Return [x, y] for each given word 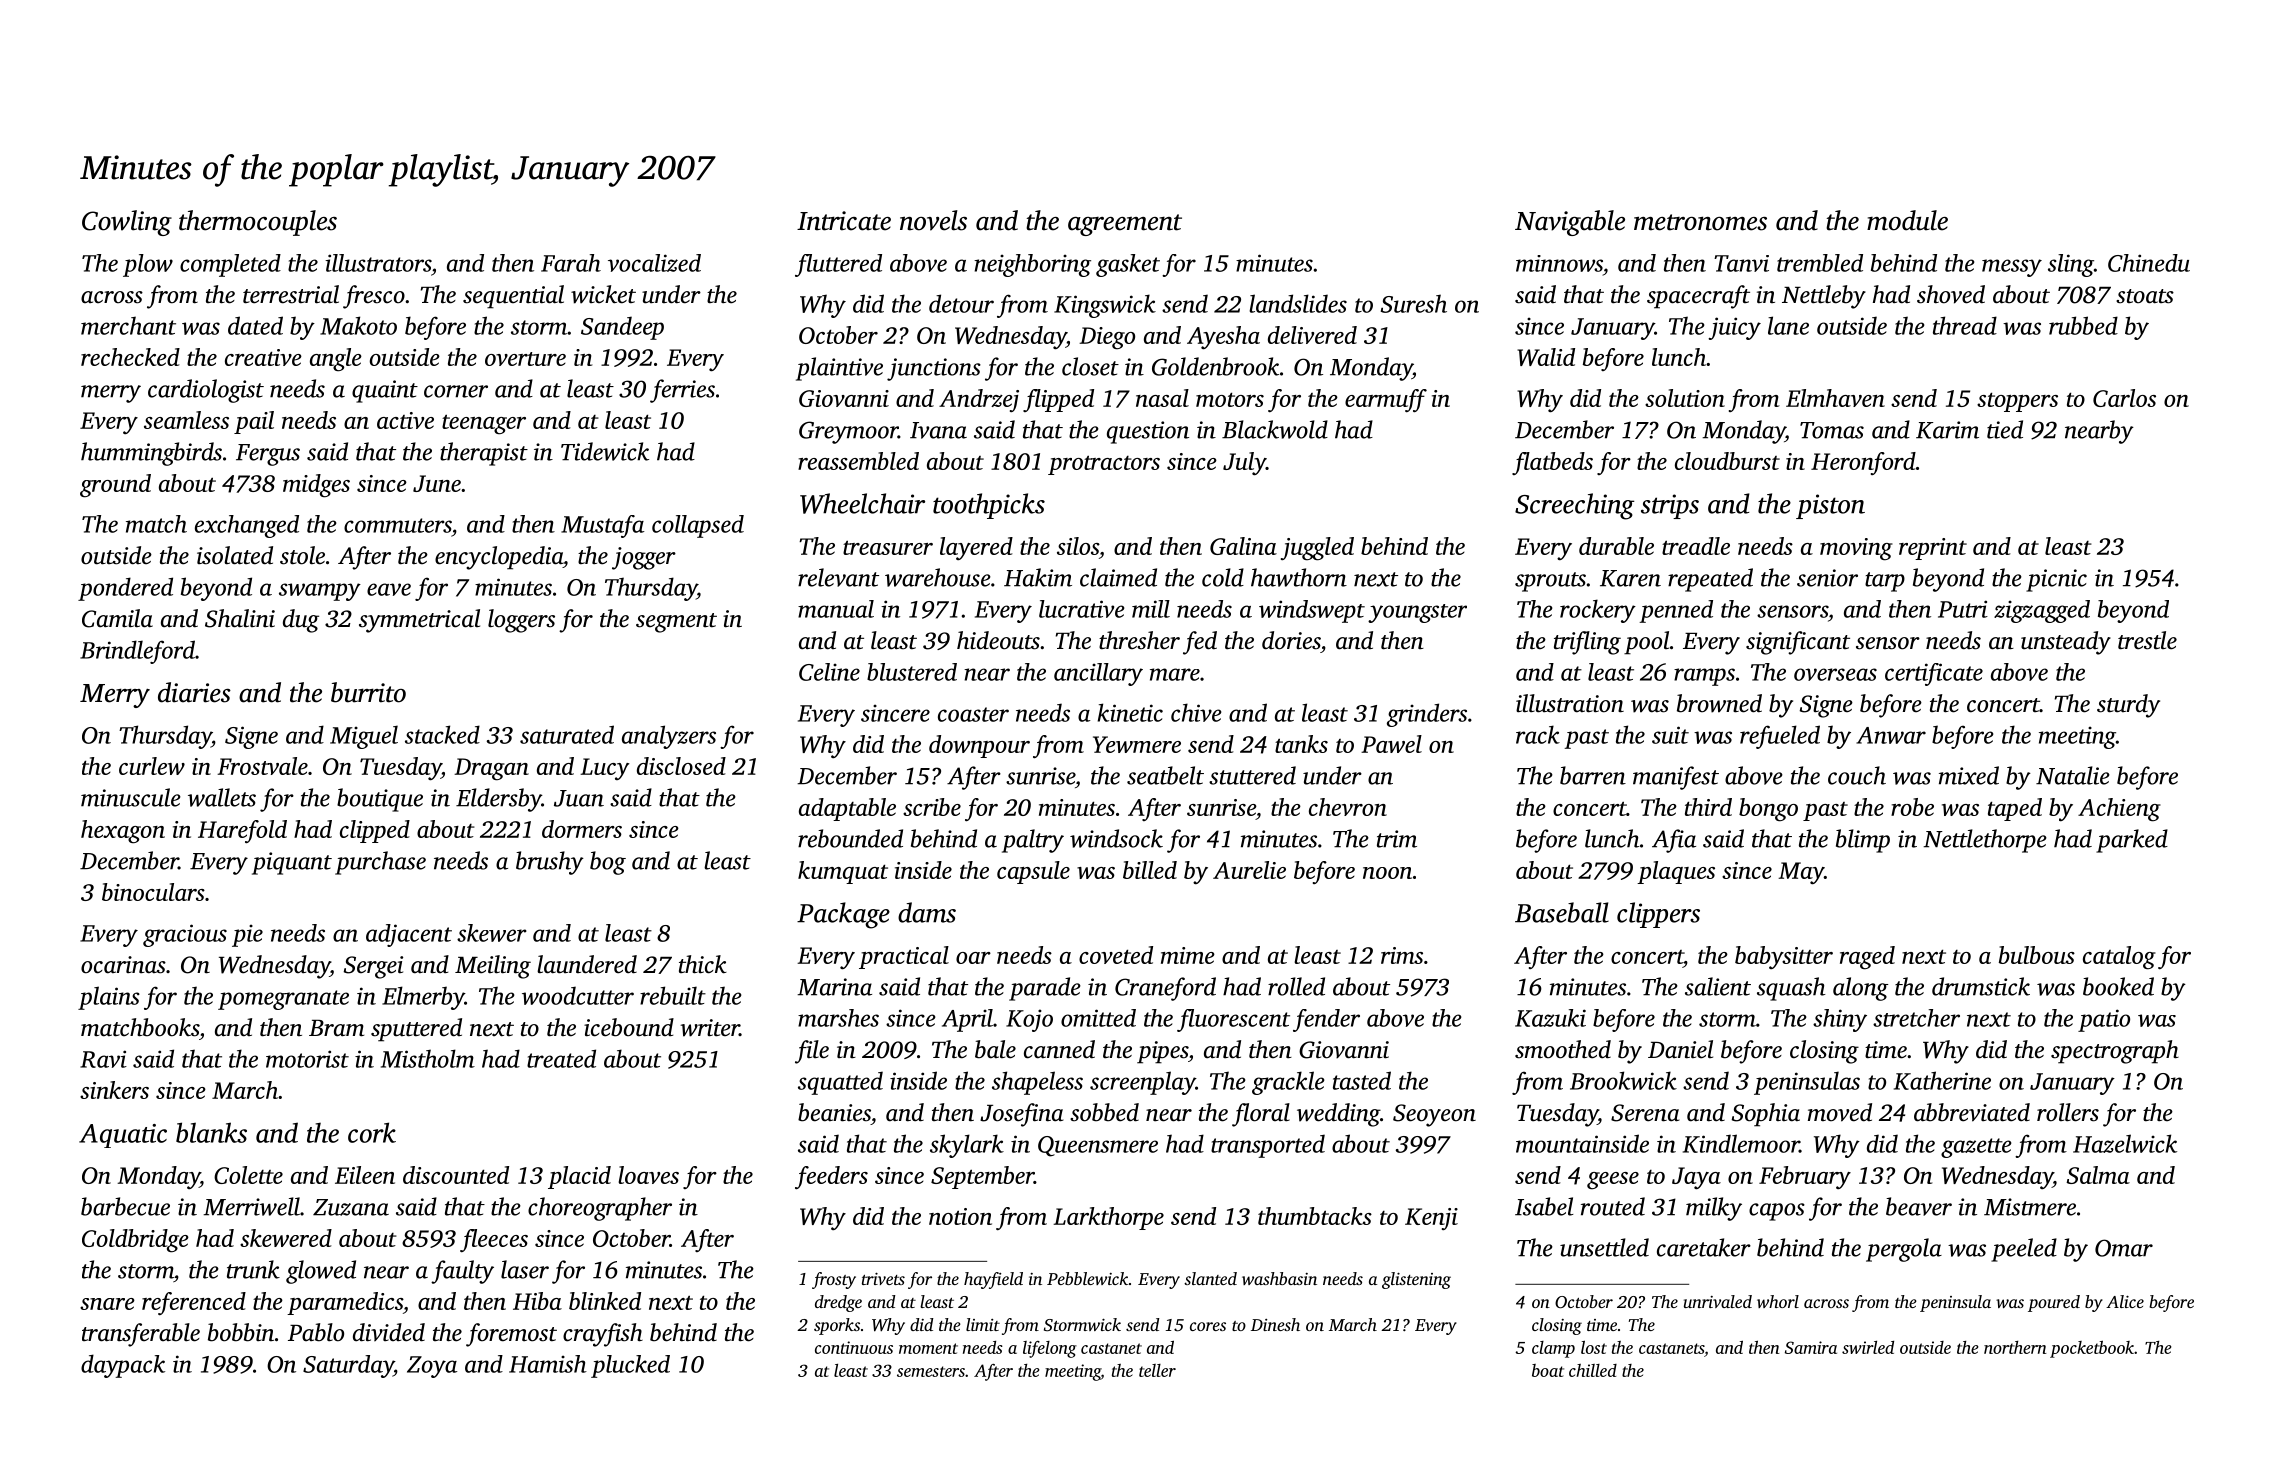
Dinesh [1275, 1324]
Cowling [127, 223]
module [1907, 220]
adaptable [847, 809]
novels [933, 220]
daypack [123, 1366]
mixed [1969, 775]
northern [2015, 1347]
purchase [380, 863]
